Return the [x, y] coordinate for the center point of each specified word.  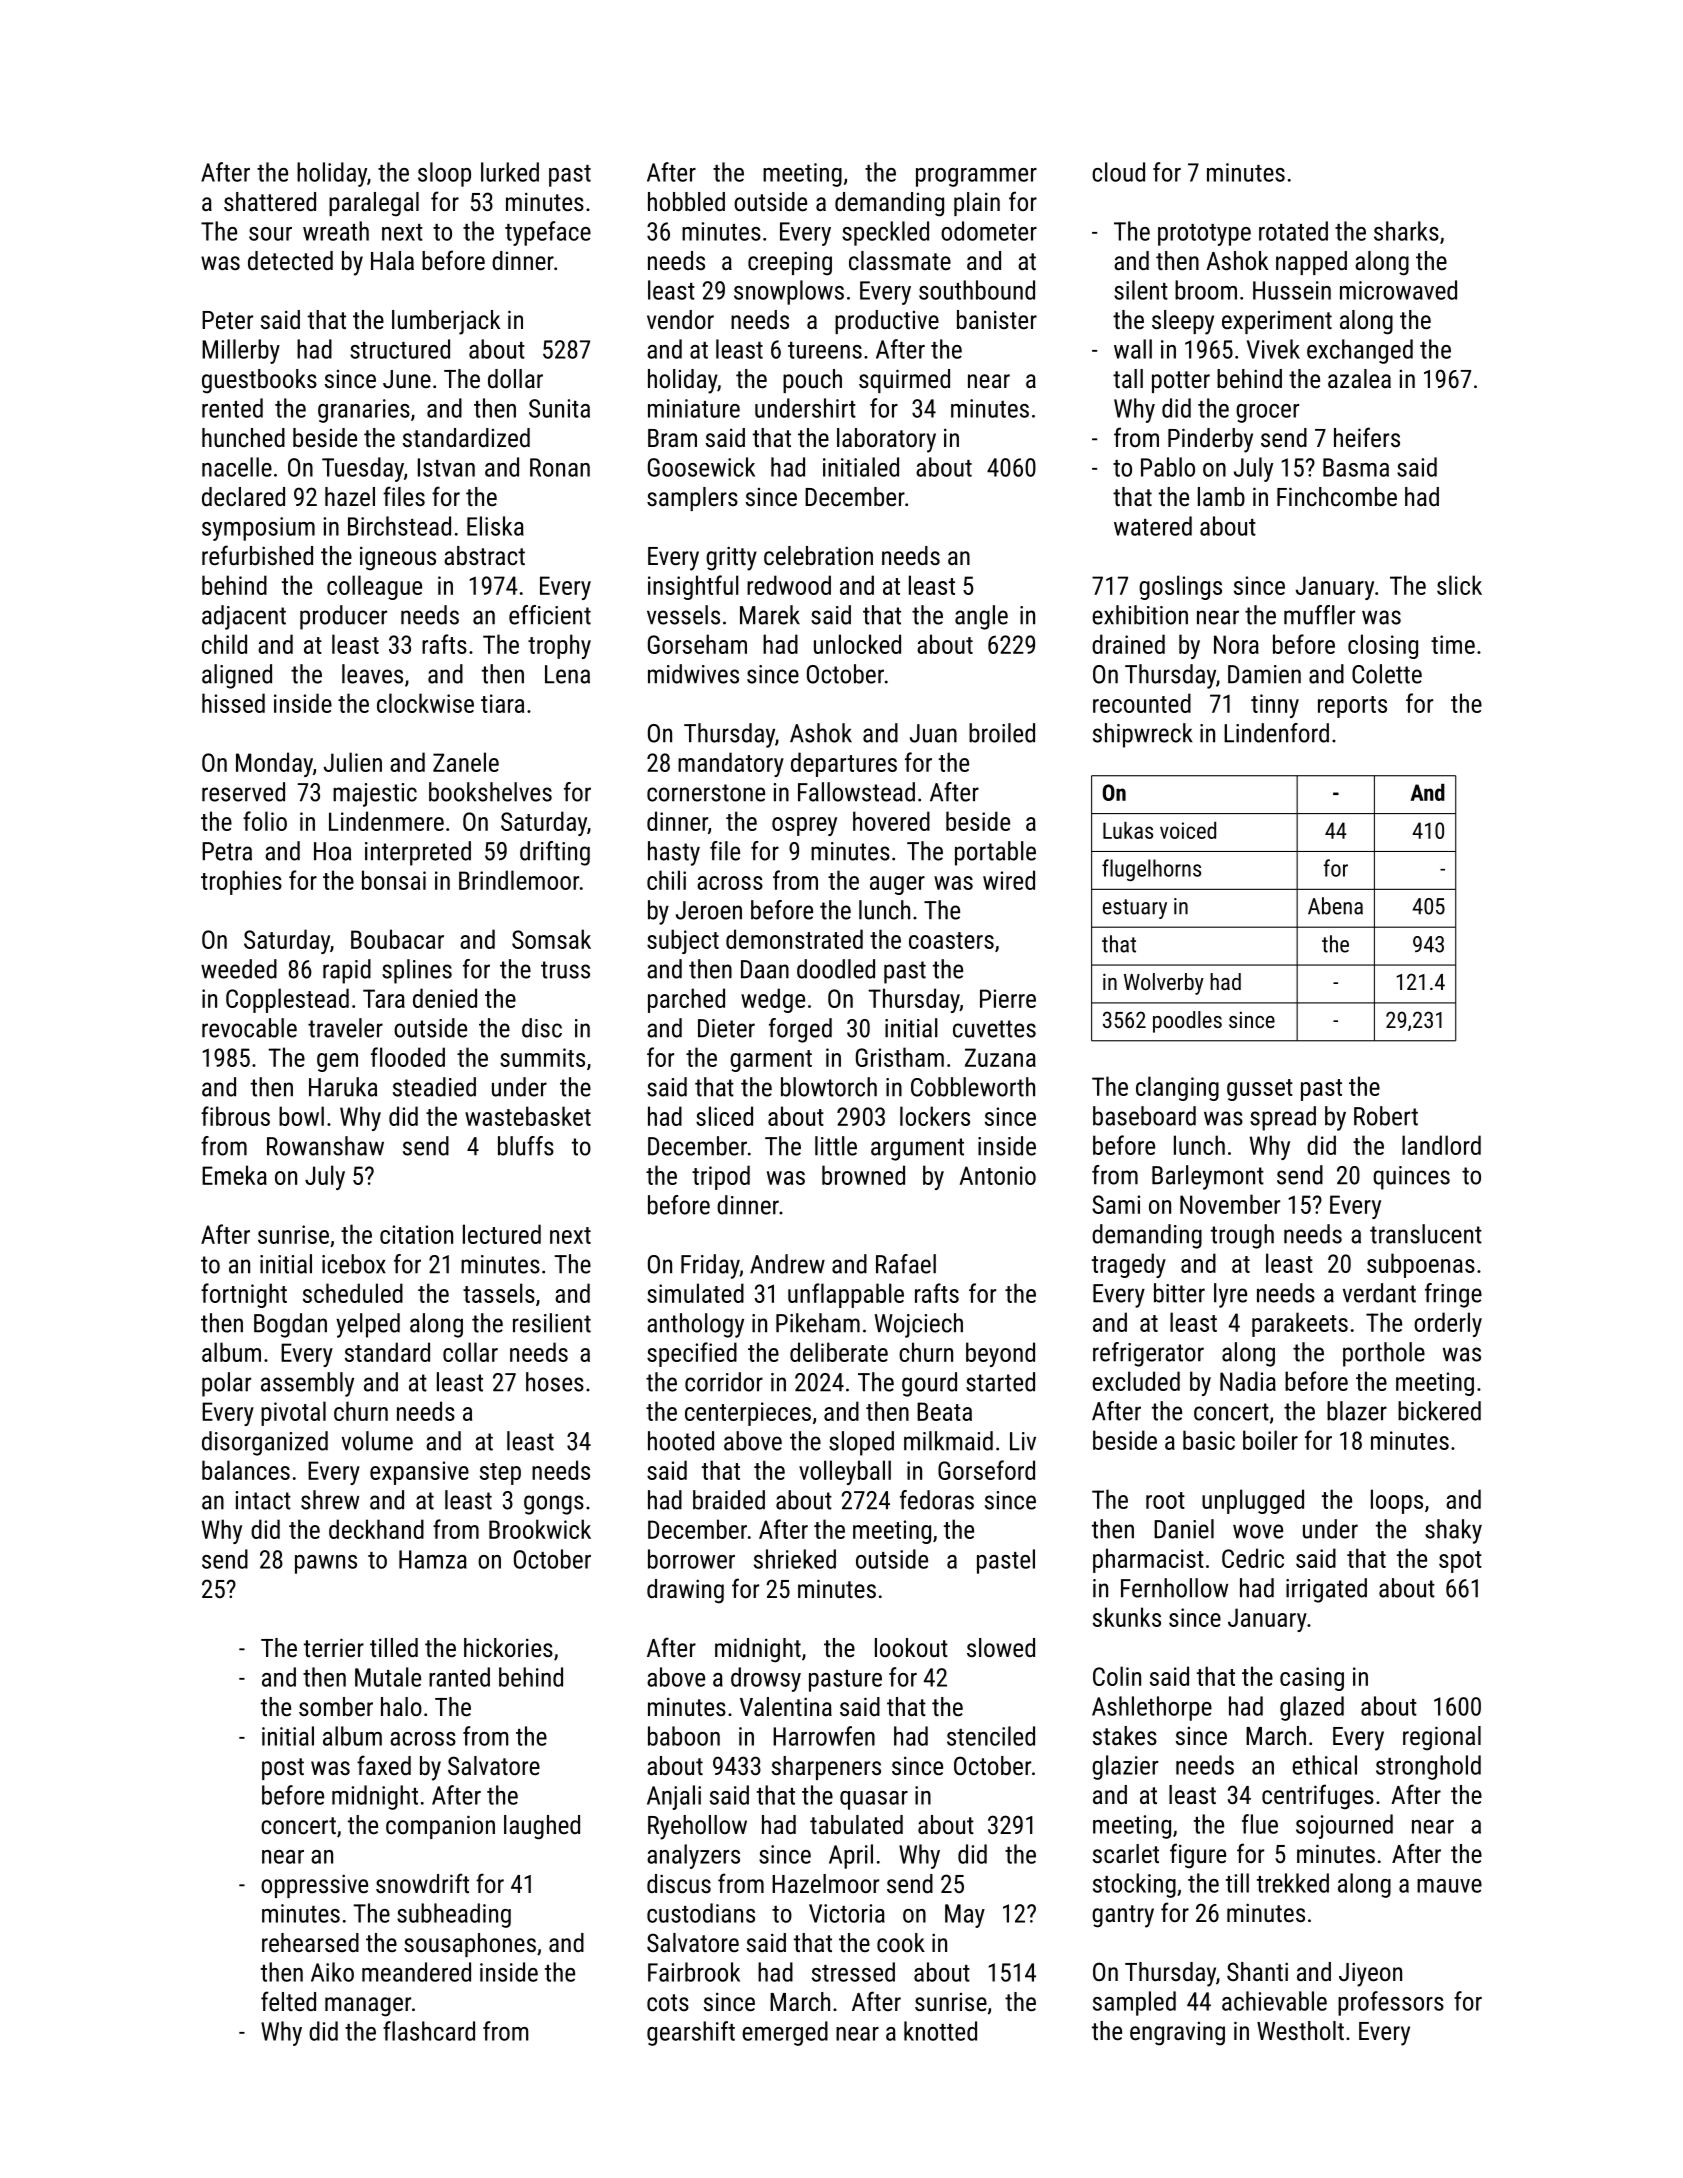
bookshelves [490, 792]
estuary [1135, 909]
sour [270, 234]
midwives [693, 674]
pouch [812, 381]
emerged [785, 2033]
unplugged [1253, 1501]
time [1453, 644]
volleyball [845, 1472]
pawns [326, 1564]
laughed [542, 1827]
